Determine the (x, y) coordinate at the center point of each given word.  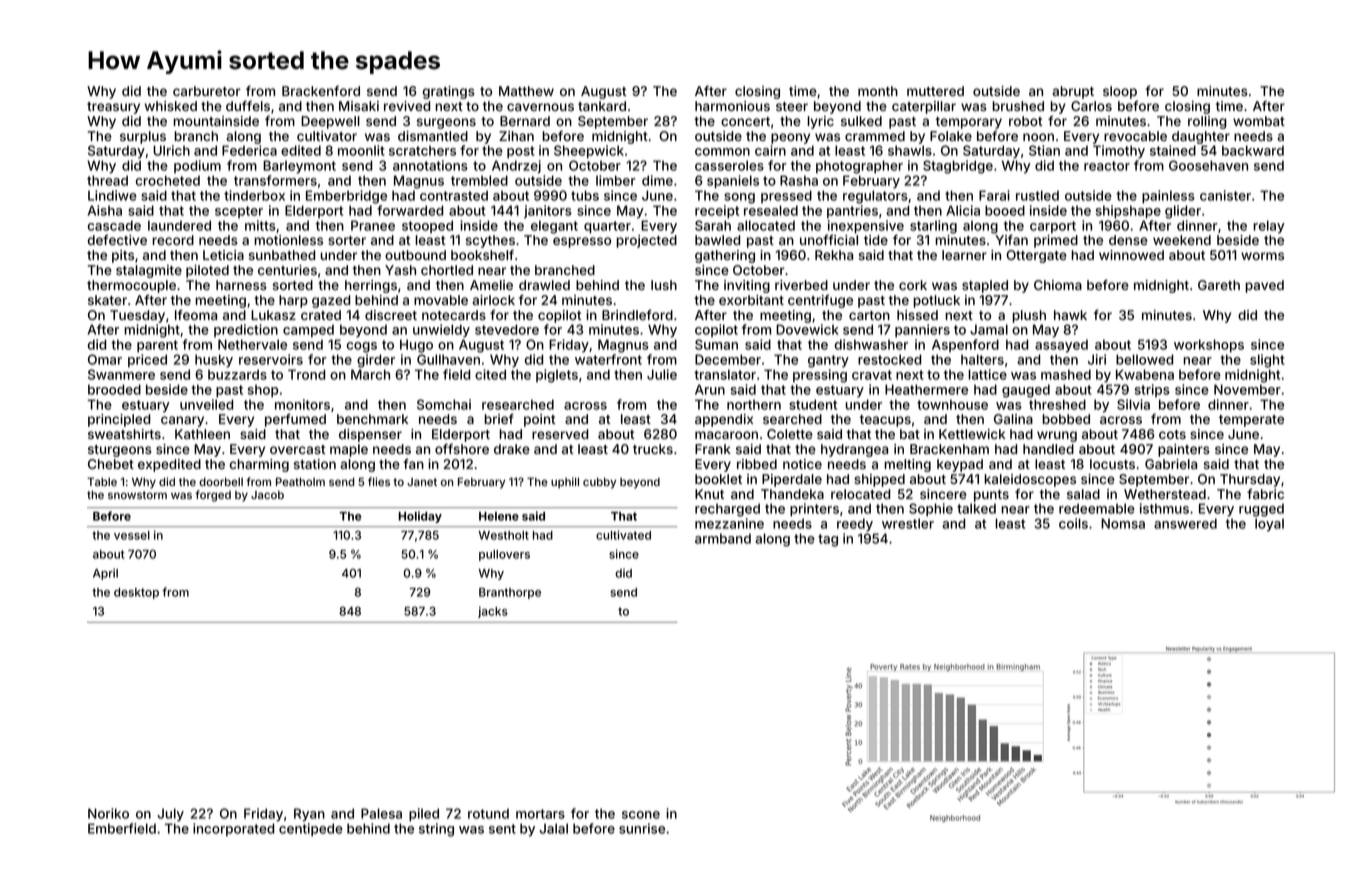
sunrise (642, 828)
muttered (935, 91)
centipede (311, 830)
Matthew (526, 91)
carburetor (207, 91)
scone (641, 815)
